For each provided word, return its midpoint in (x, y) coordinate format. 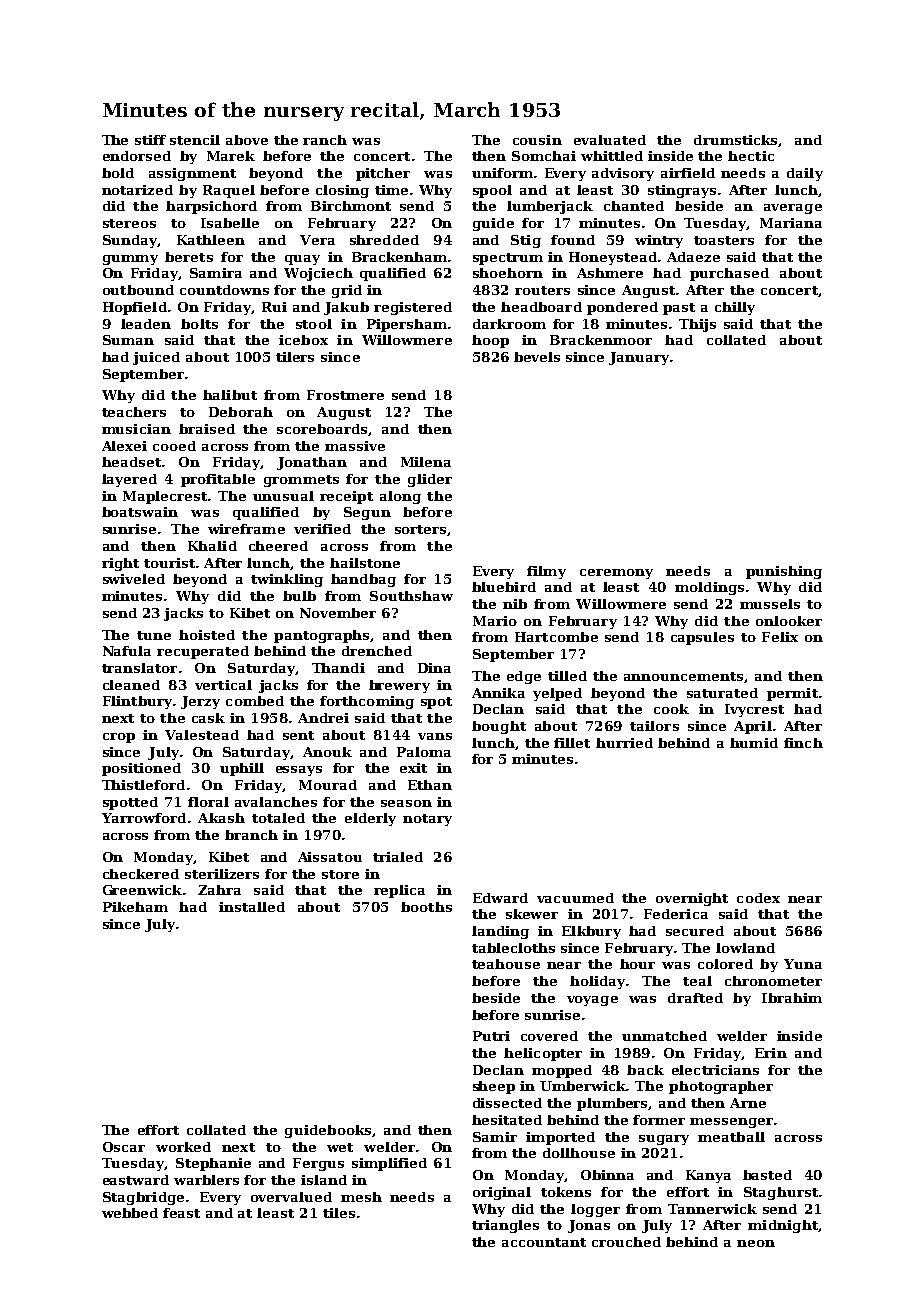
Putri (491, 1036)
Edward (500, 898)
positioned (141, 769)
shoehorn (508, 273)
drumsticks (735, 140)
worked (183, 1147)
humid (754, 743)
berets (189, 257)
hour (637, 964)
